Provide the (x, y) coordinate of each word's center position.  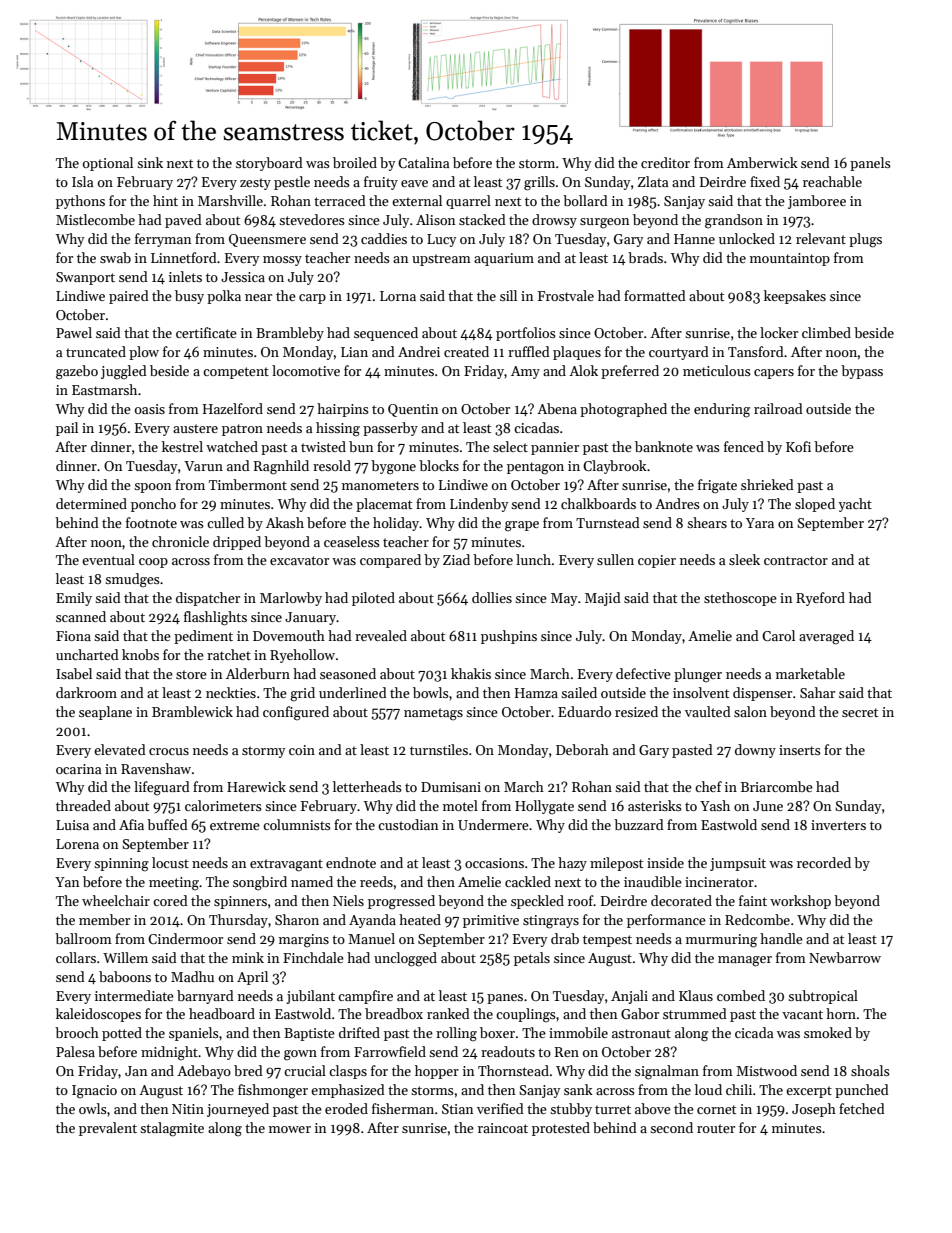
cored (170, 900)
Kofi (798, 446)
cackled (528, 881)
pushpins (509, 637)
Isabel (74, 673)
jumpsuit (738, 864)
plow (144, 353)
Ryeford (820, 599)
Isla (82, 181)
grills (539, 183)
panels (870, 164)
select (510, 446)
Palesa (75, 1051)
